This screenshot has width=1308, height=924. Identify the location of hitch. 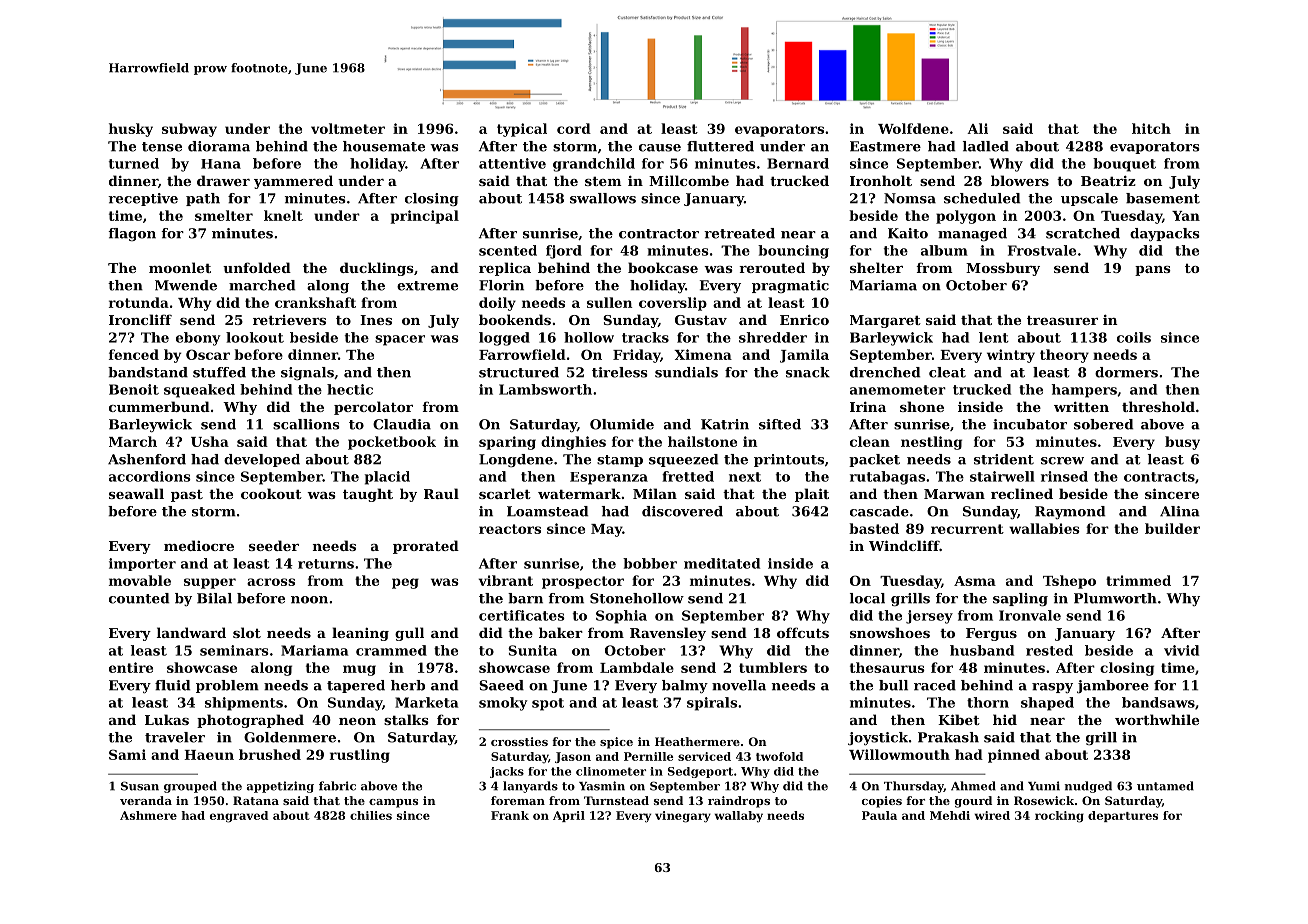
(1151, 128).
